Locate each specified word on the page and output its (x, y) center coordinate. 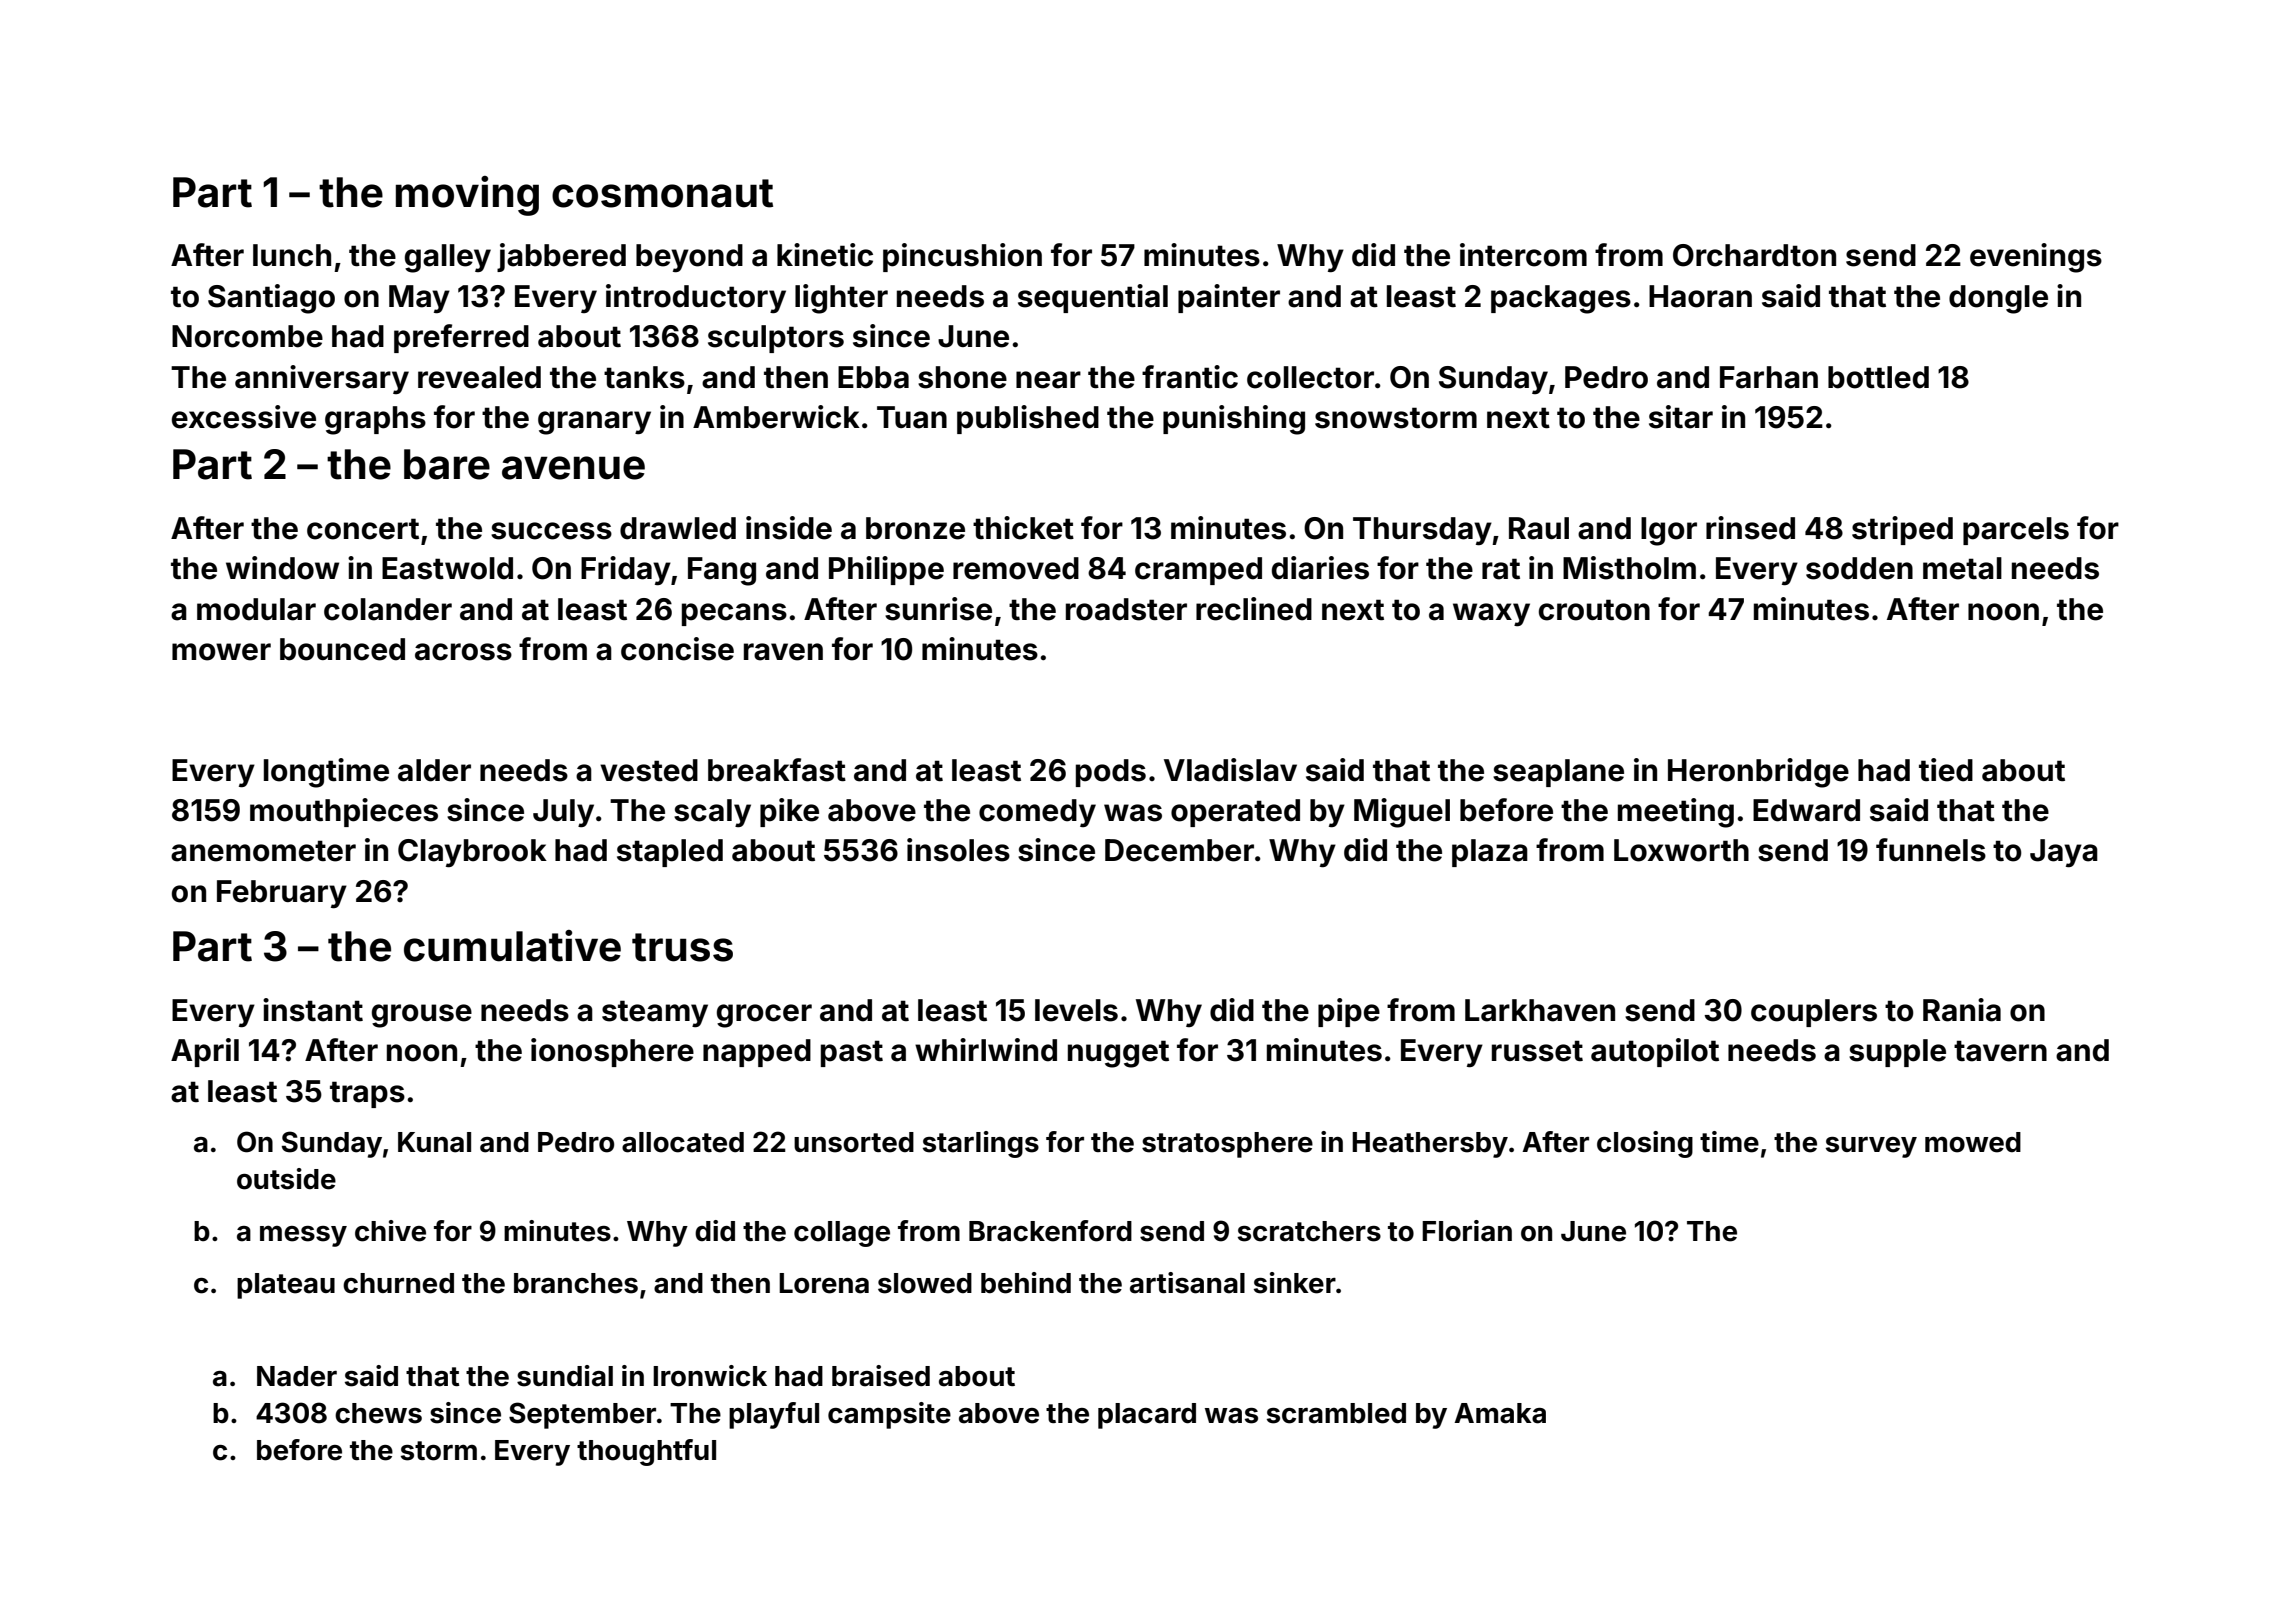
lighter (841, 299)
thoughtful (646, 1452)
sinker (1295, 1283)
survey (1871, 1147)
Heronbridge (1758, 773)
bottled (1878, 377)
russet (1537, 1051)
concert (363, 529)
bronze (915, 528)
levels (1076, 1010)
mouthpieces (344, 812)
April (205, 1052)
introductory (696, 298)
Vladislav (1230, 770)
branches (576, 1283)
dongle (1998, 299)
